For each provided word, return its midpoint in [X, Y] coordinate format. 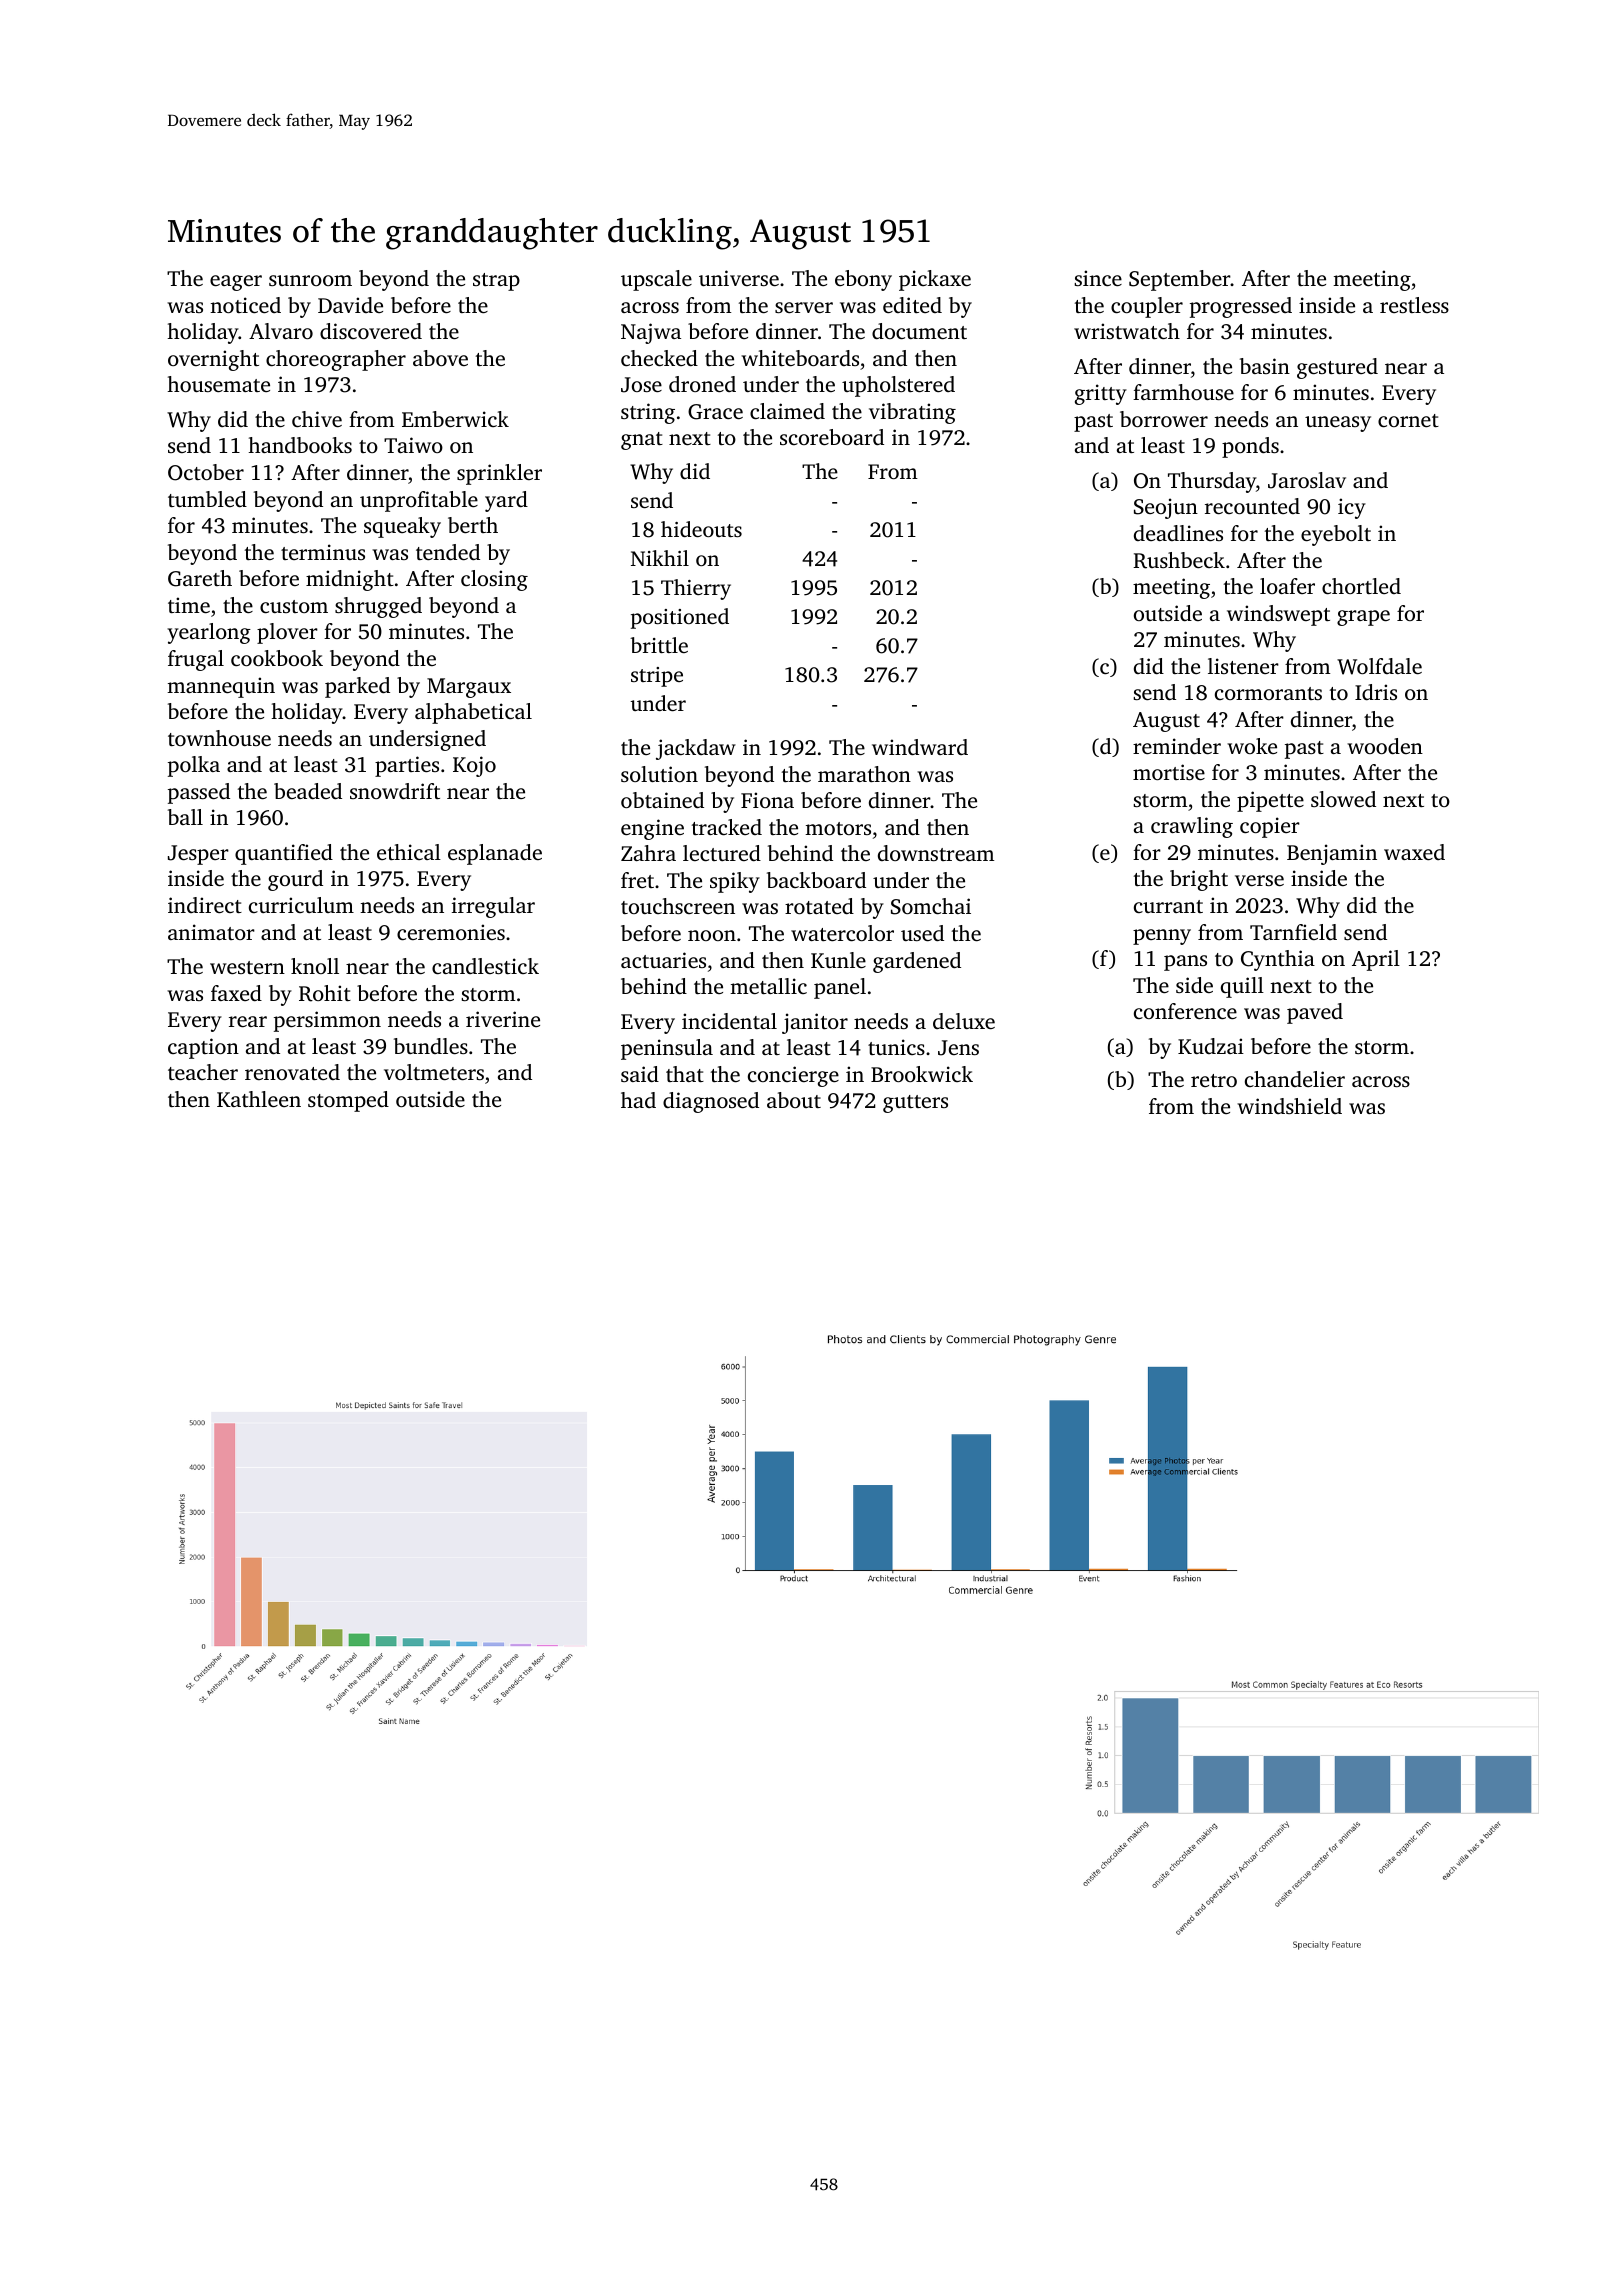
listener [1243, 666]
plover [287, 633]
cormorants [1268, 693]
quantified [284, 854]
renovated [292, 1072]
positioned [680, 618]
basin [1265, 366]
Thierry [696, 589]
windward [920, 747]
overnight [213, 360]
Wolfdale [1379, 666]
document [919, 331]
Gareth [200, 578]
